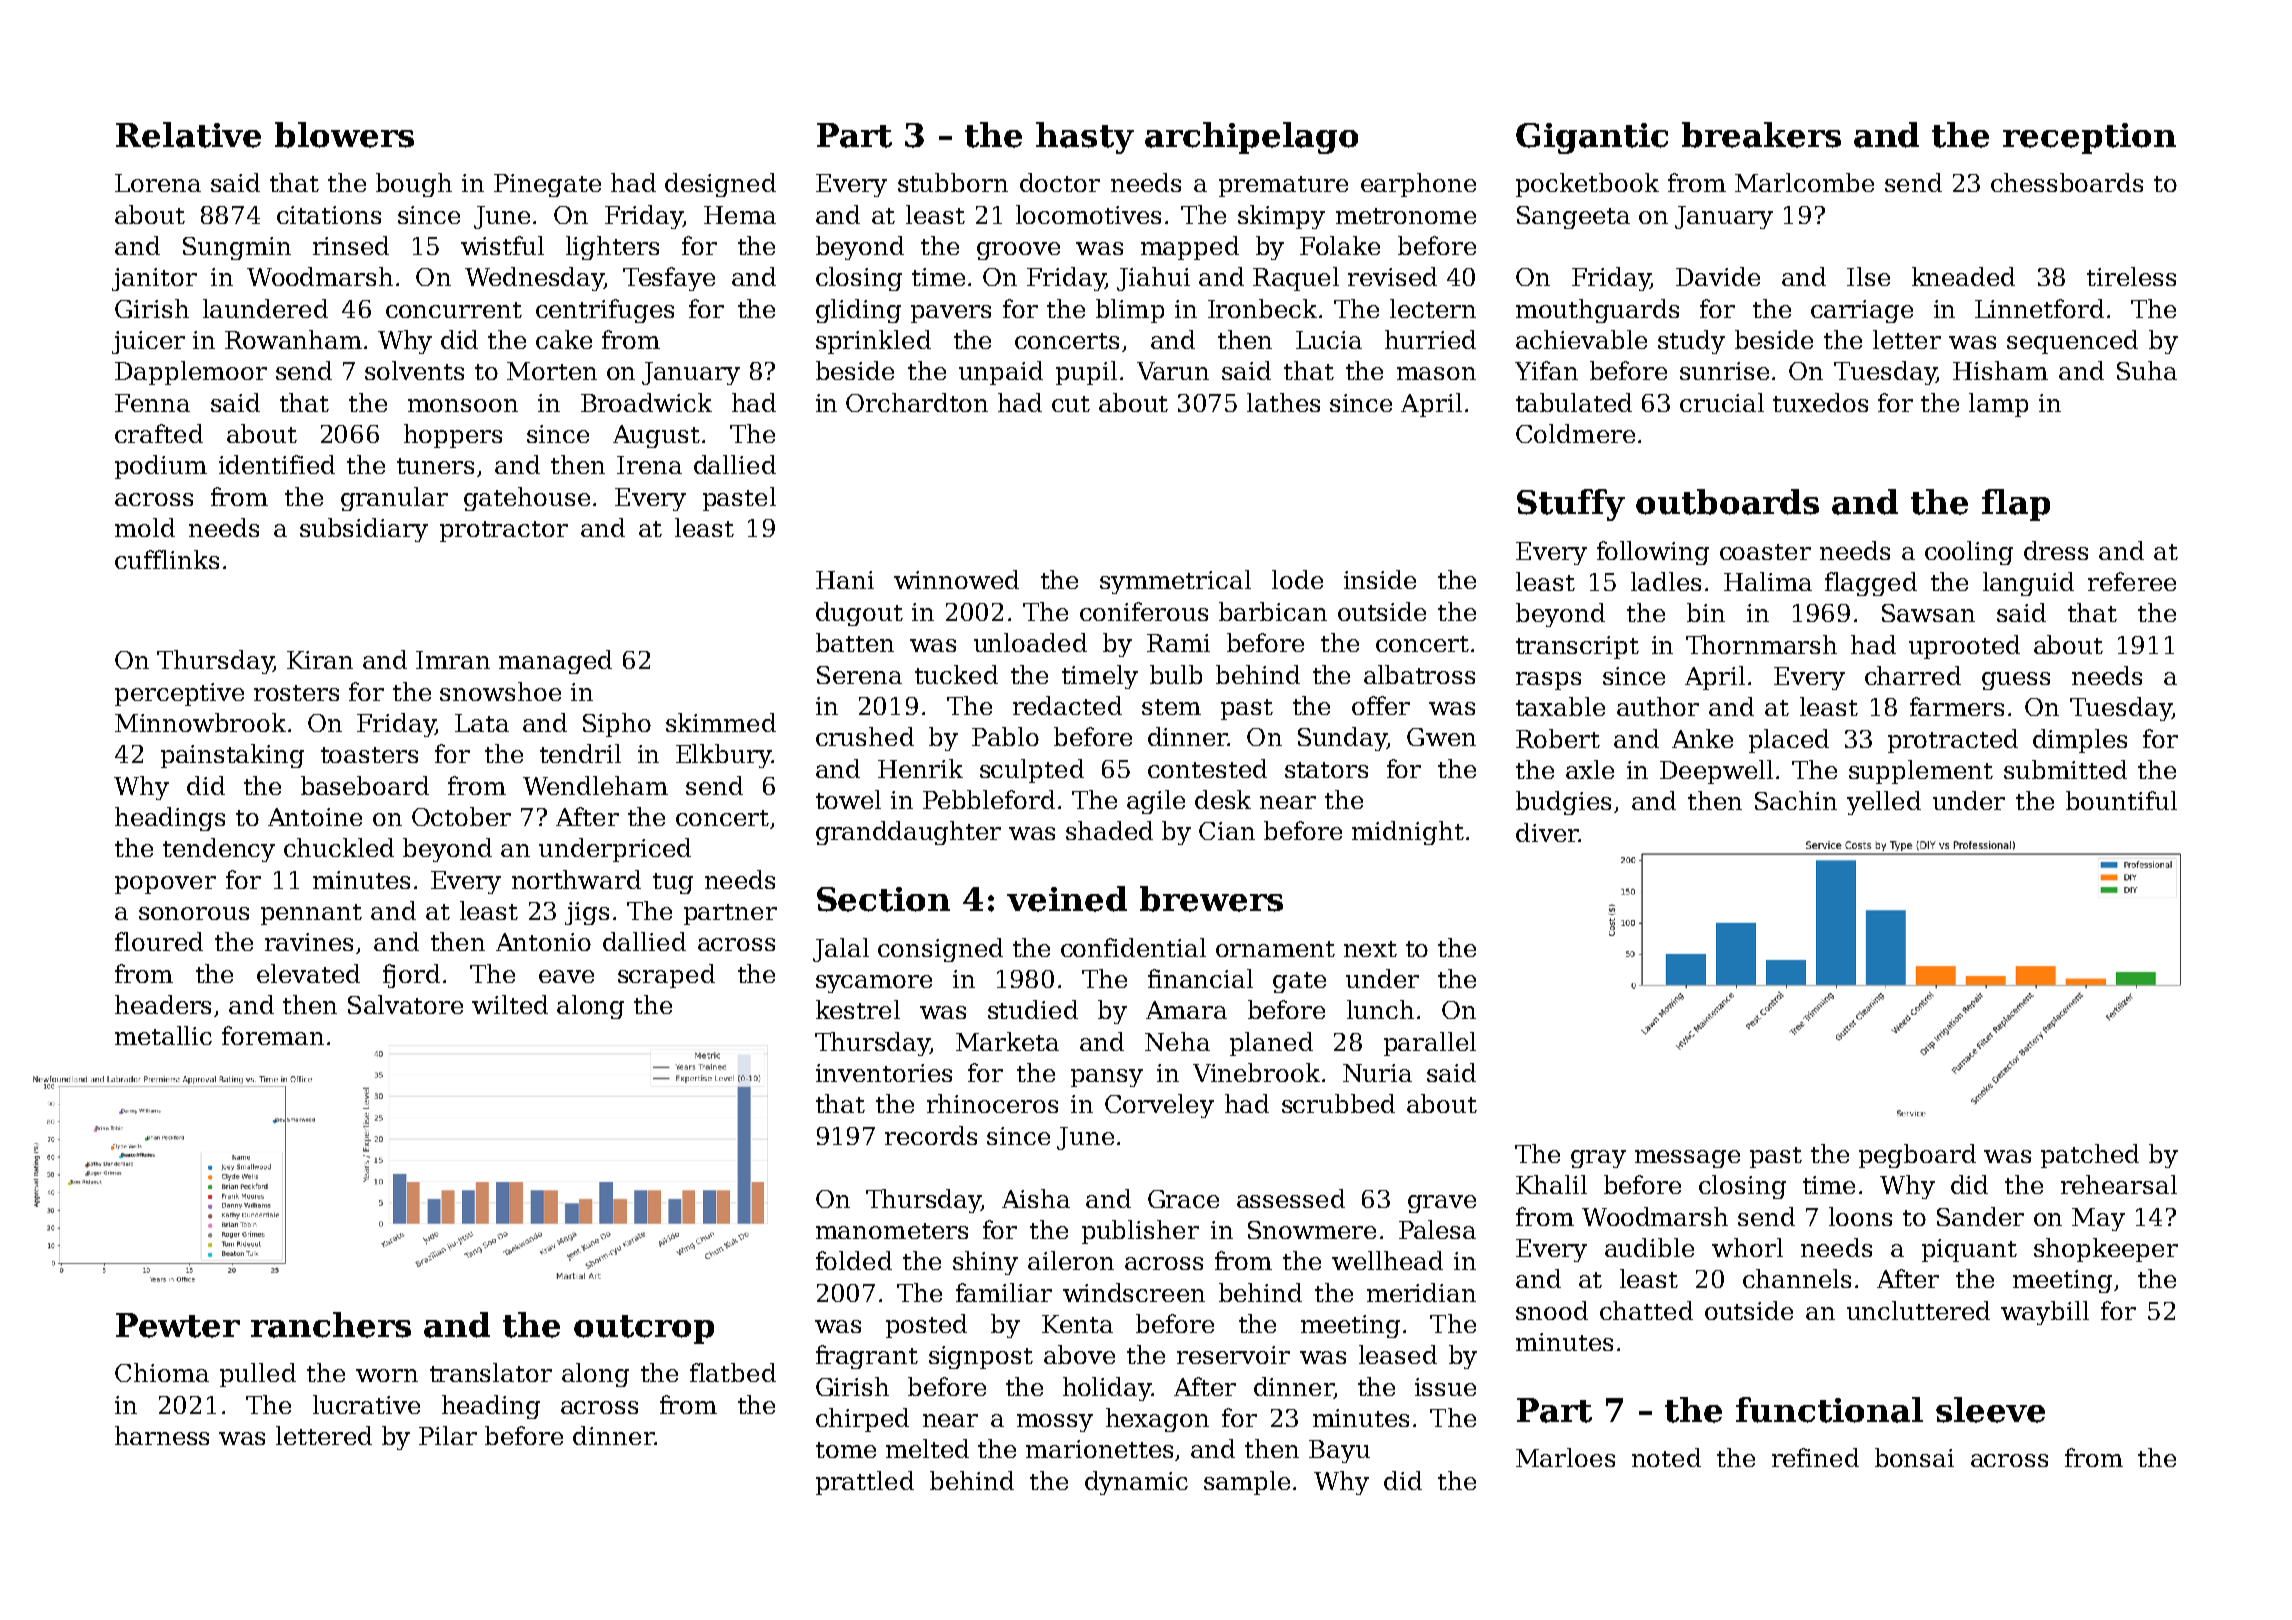 This screenshot has width=2292, height=1620. What do you see at coordinates (1247, 1483) in the screenshot?
I see `sample` at bounding box center [1247, 1483].
